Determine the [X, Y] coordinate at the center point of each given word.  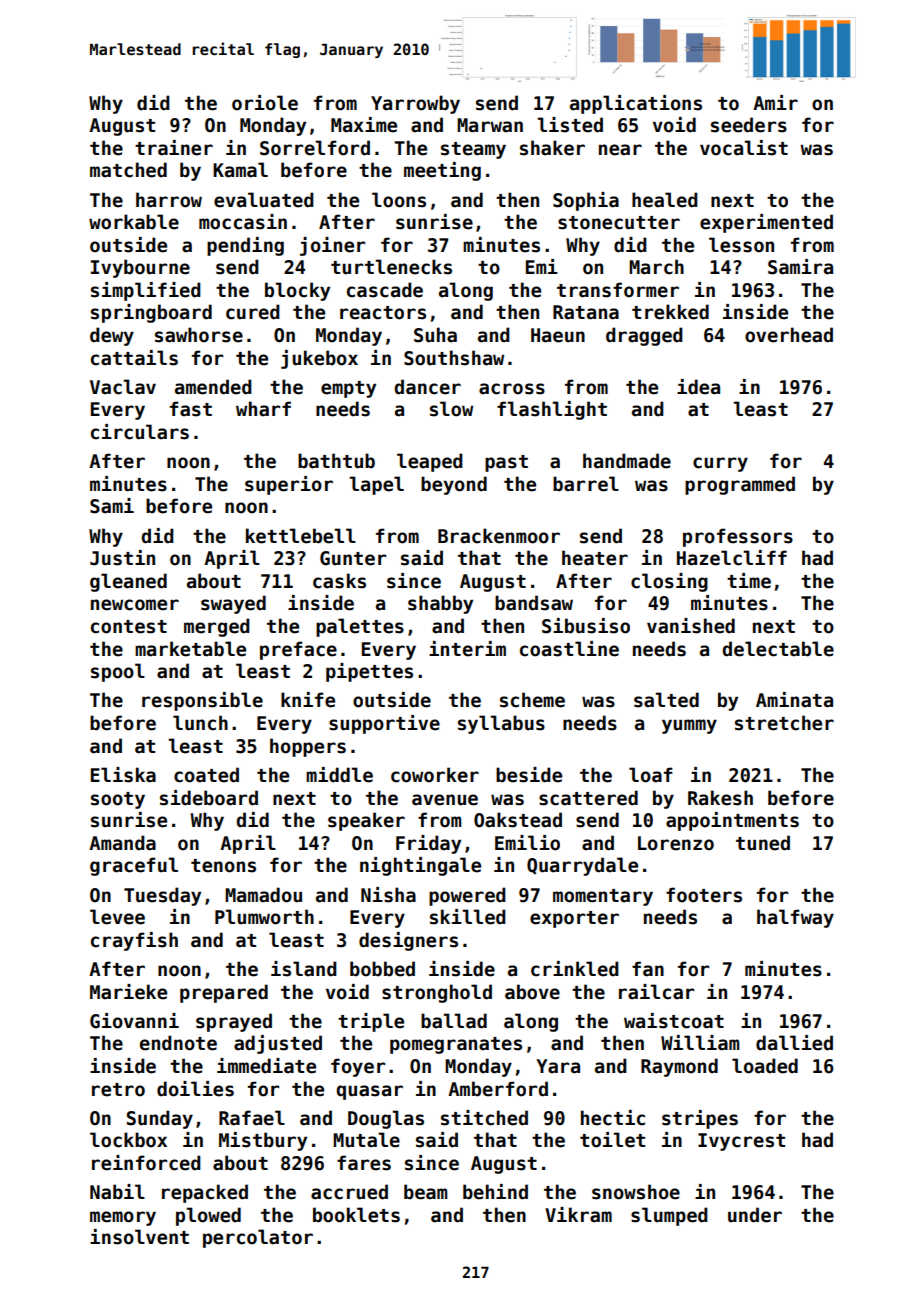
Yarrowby [415, 104]
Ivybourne [140, 268]
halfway [795, 918]
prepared [224, 993]
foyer [358, 1067]
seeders [749, 125]
